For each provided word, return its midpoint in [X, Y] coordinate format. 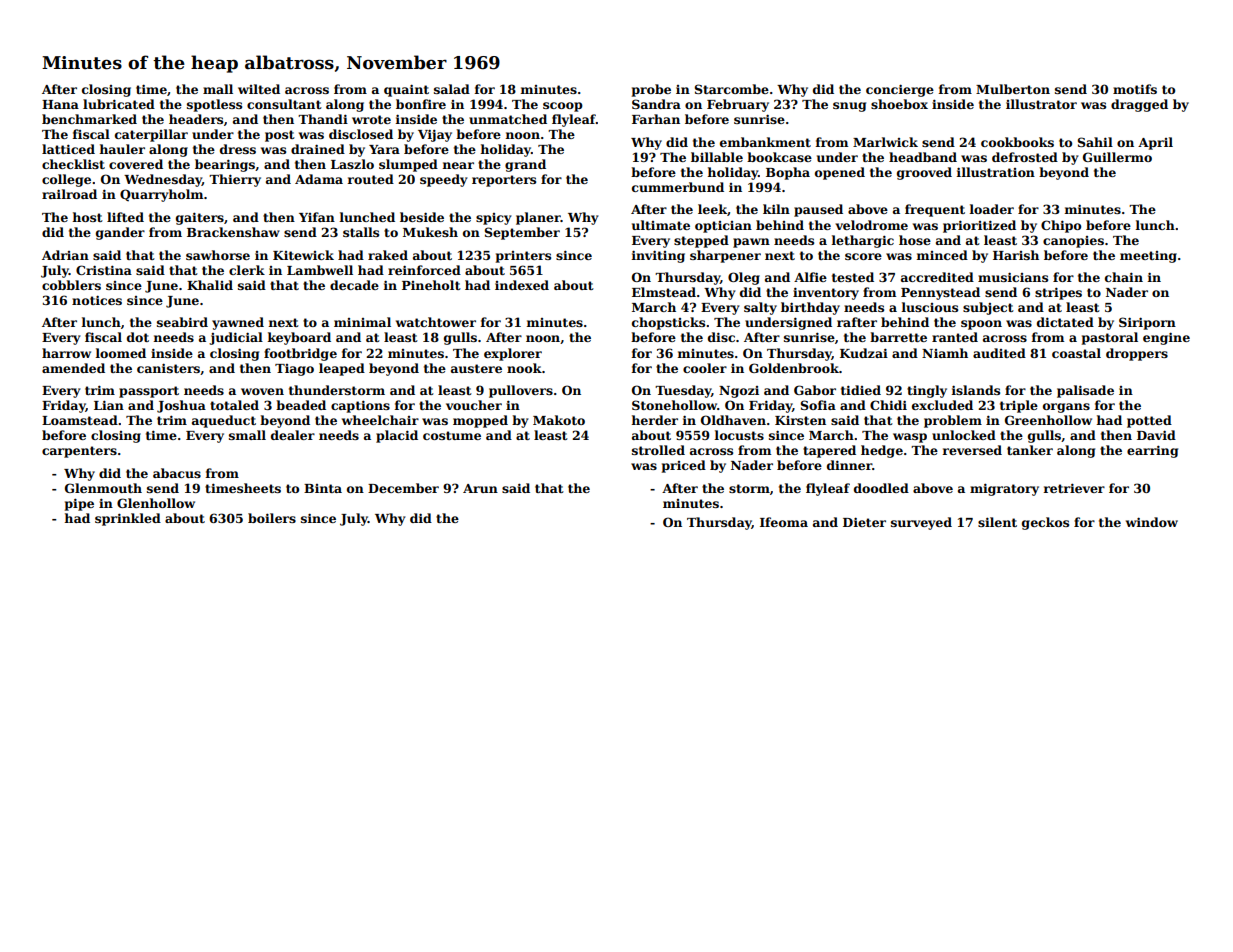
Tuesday [683, 391]
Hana [60, 104]
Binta [323, 488]
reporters [504, 181]
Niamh [945, 353]
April [1155, 143]
